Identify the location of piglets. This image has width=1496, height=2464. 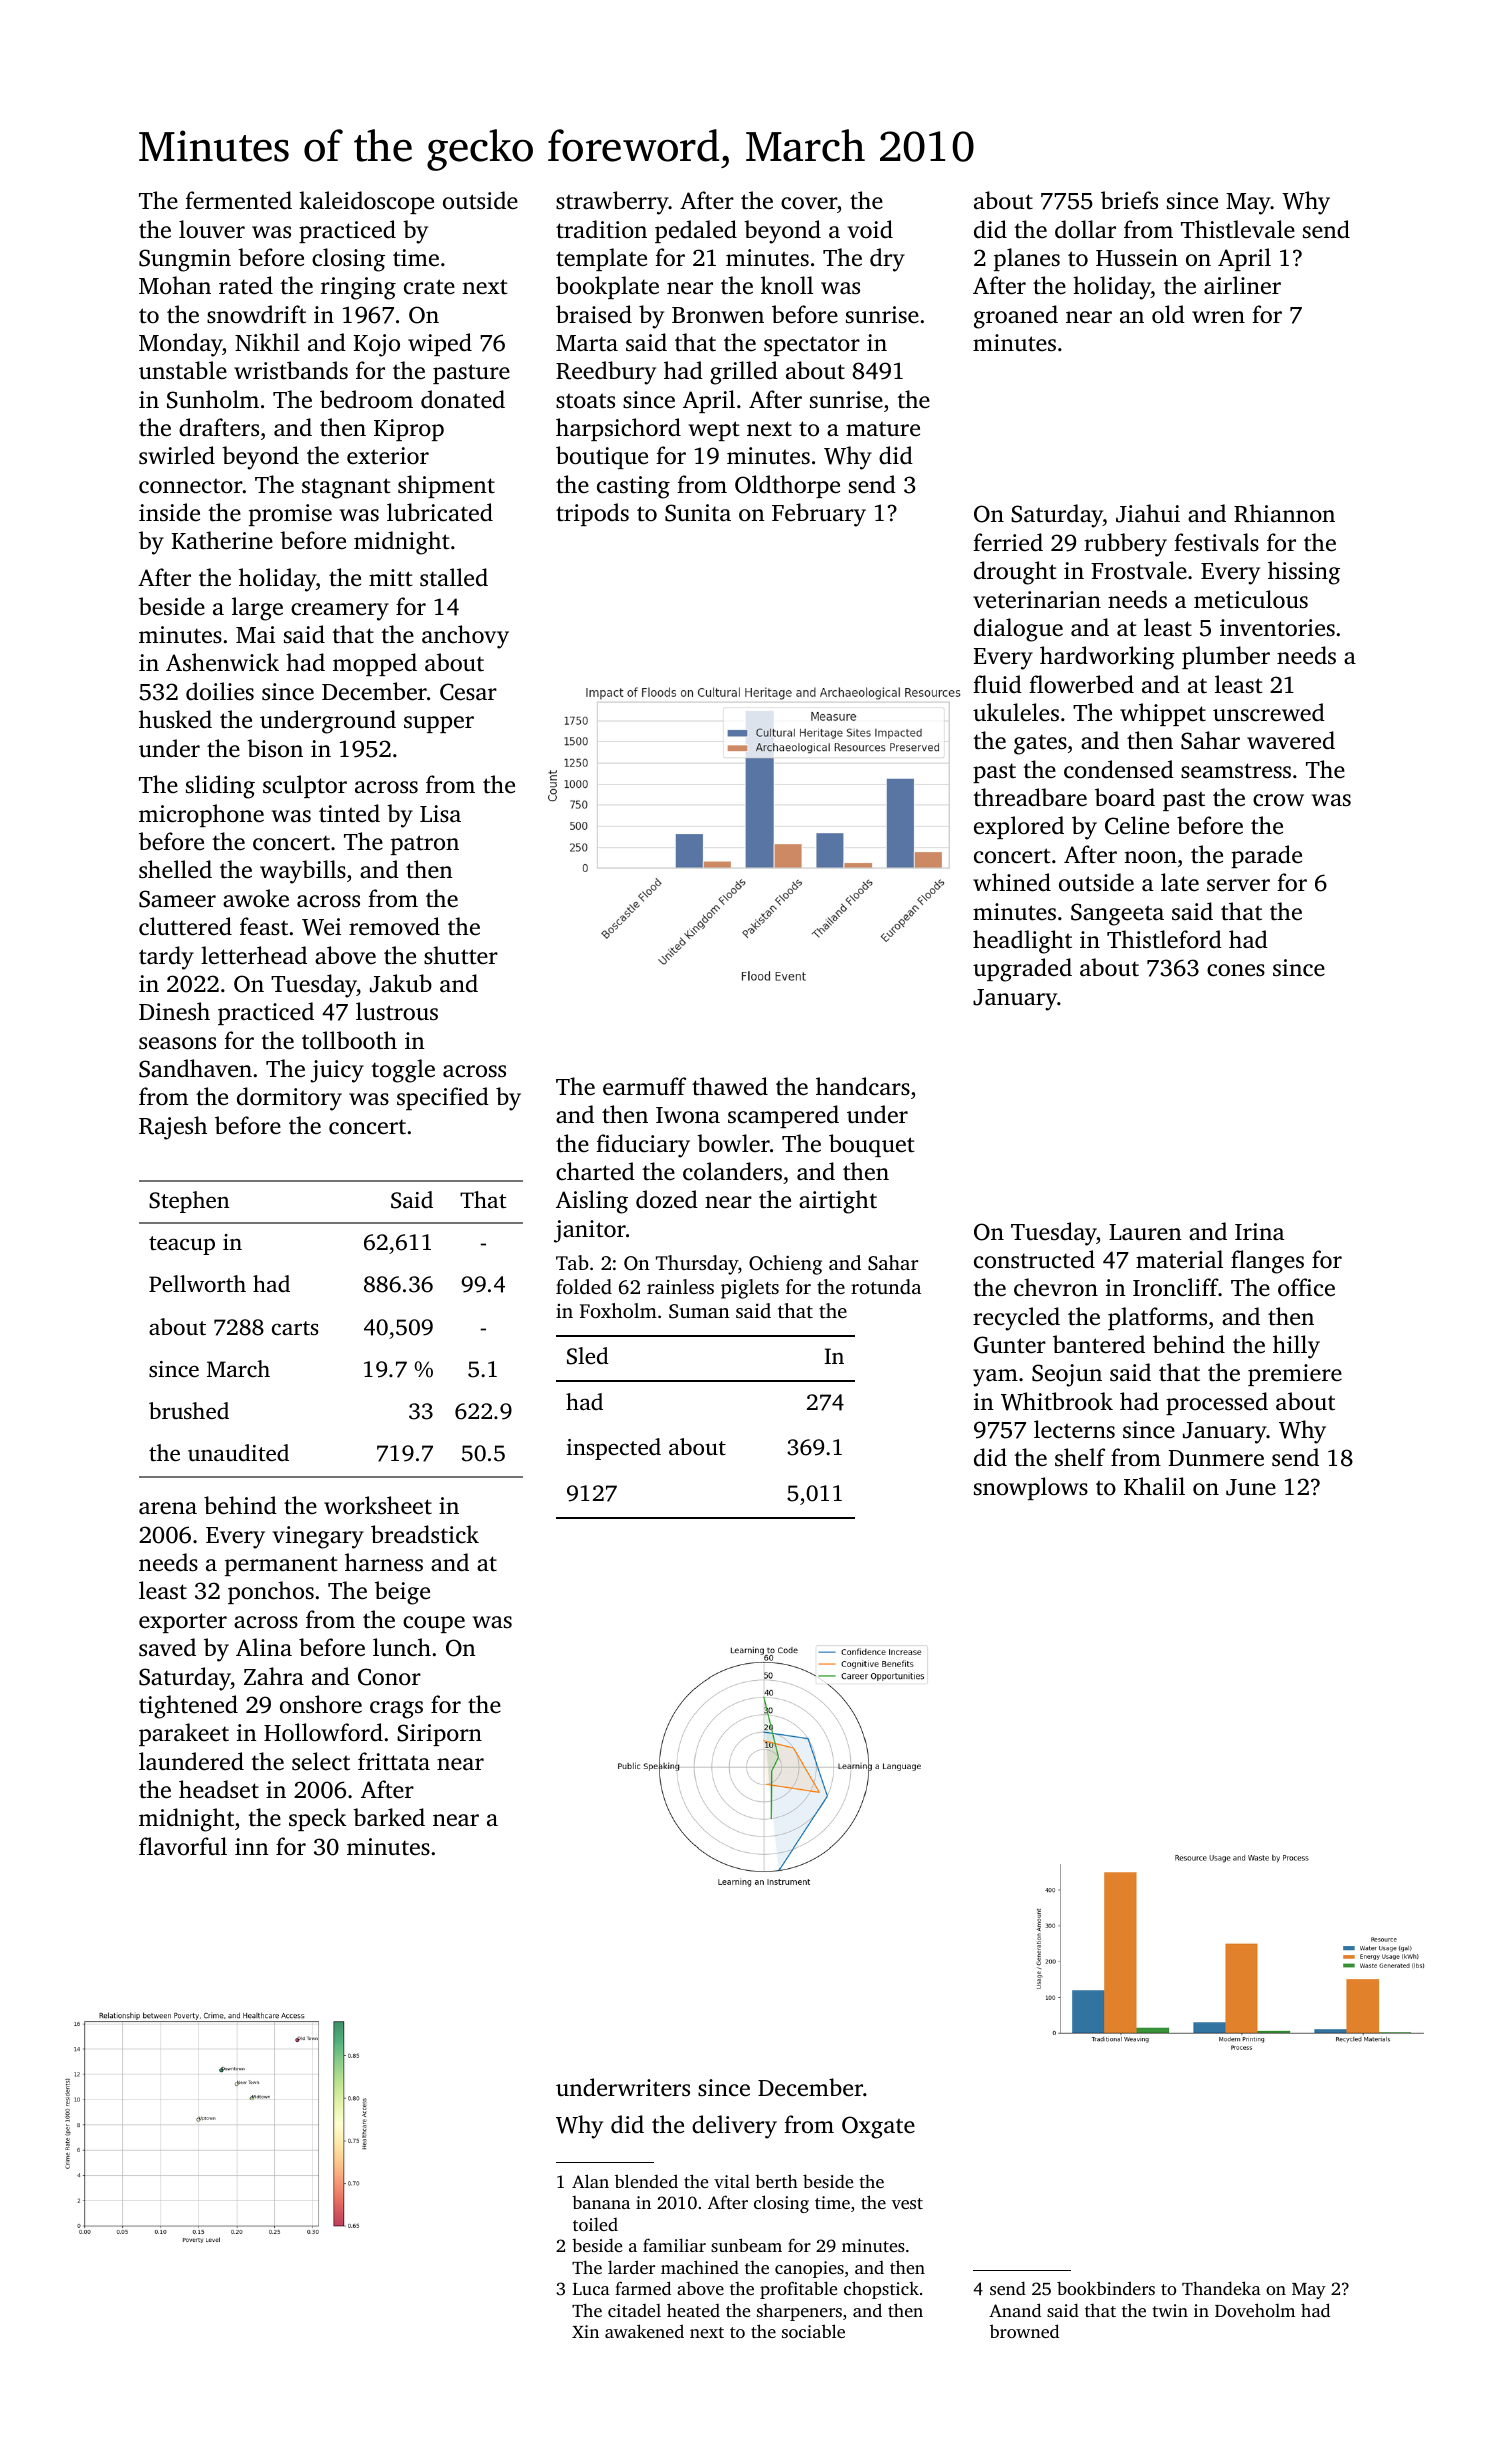
(750, 1289).
